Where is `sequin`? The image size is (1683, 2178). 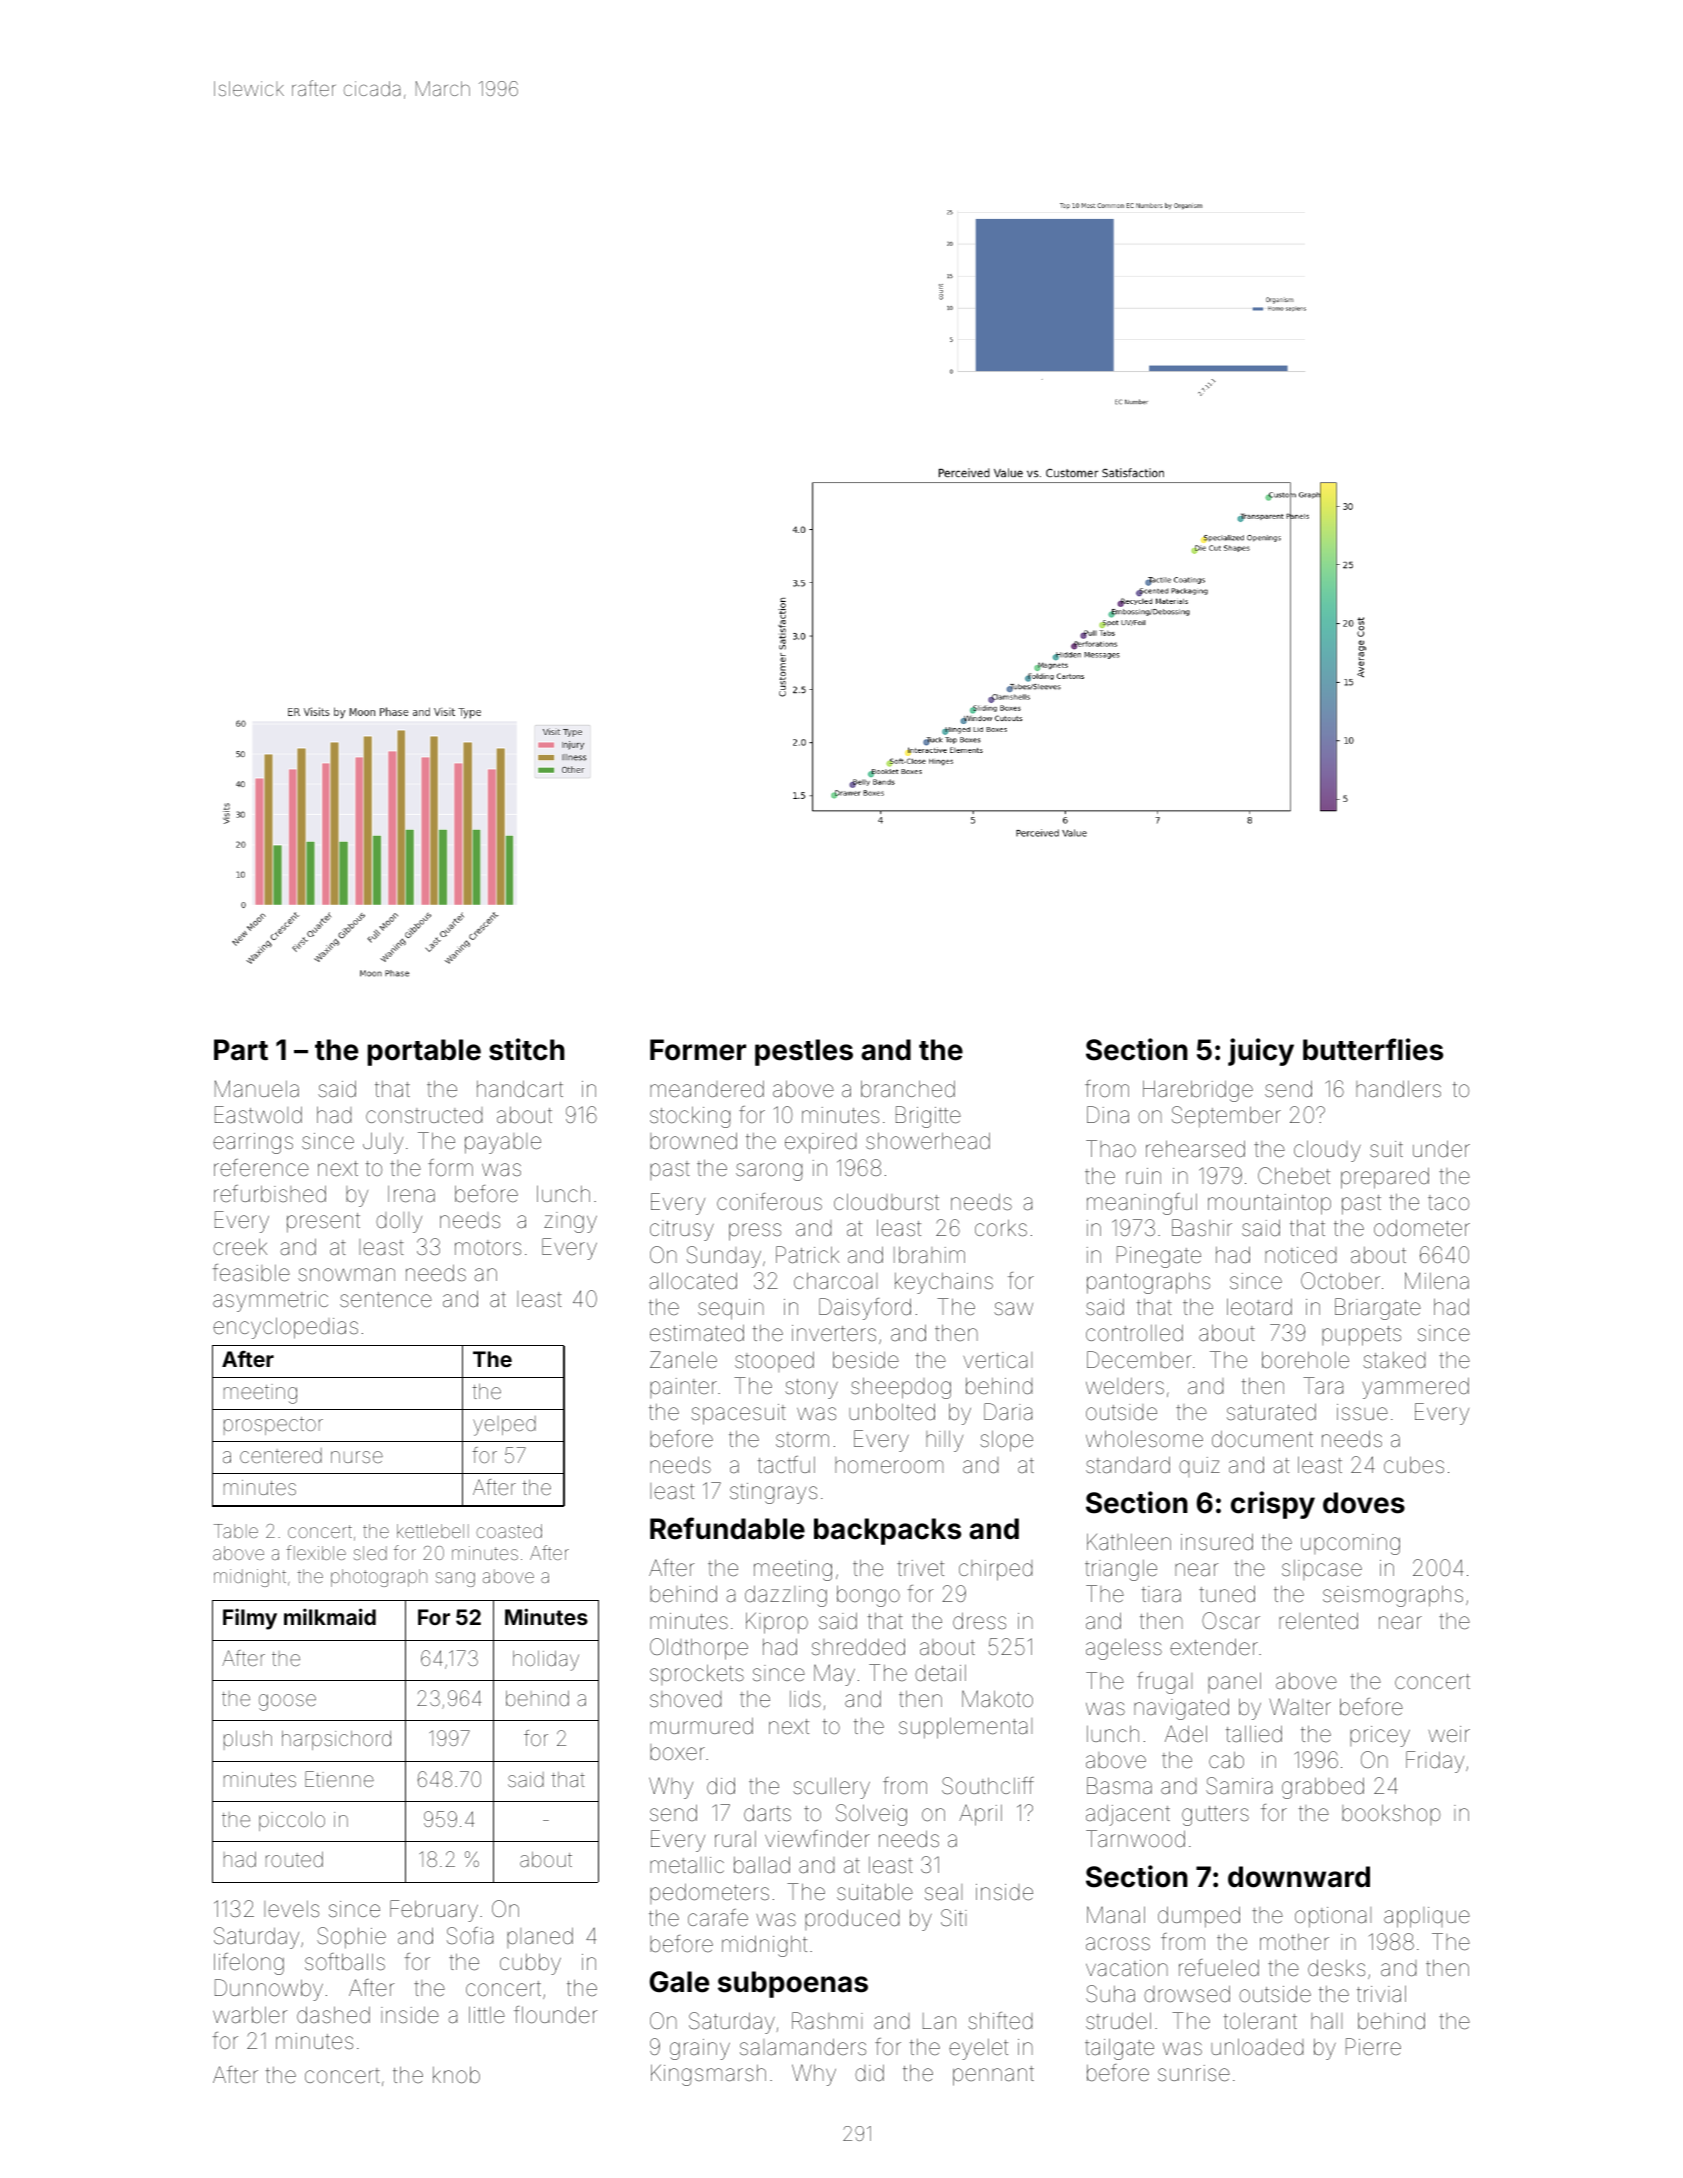 sequin is located at coordinates (731, 1309).
